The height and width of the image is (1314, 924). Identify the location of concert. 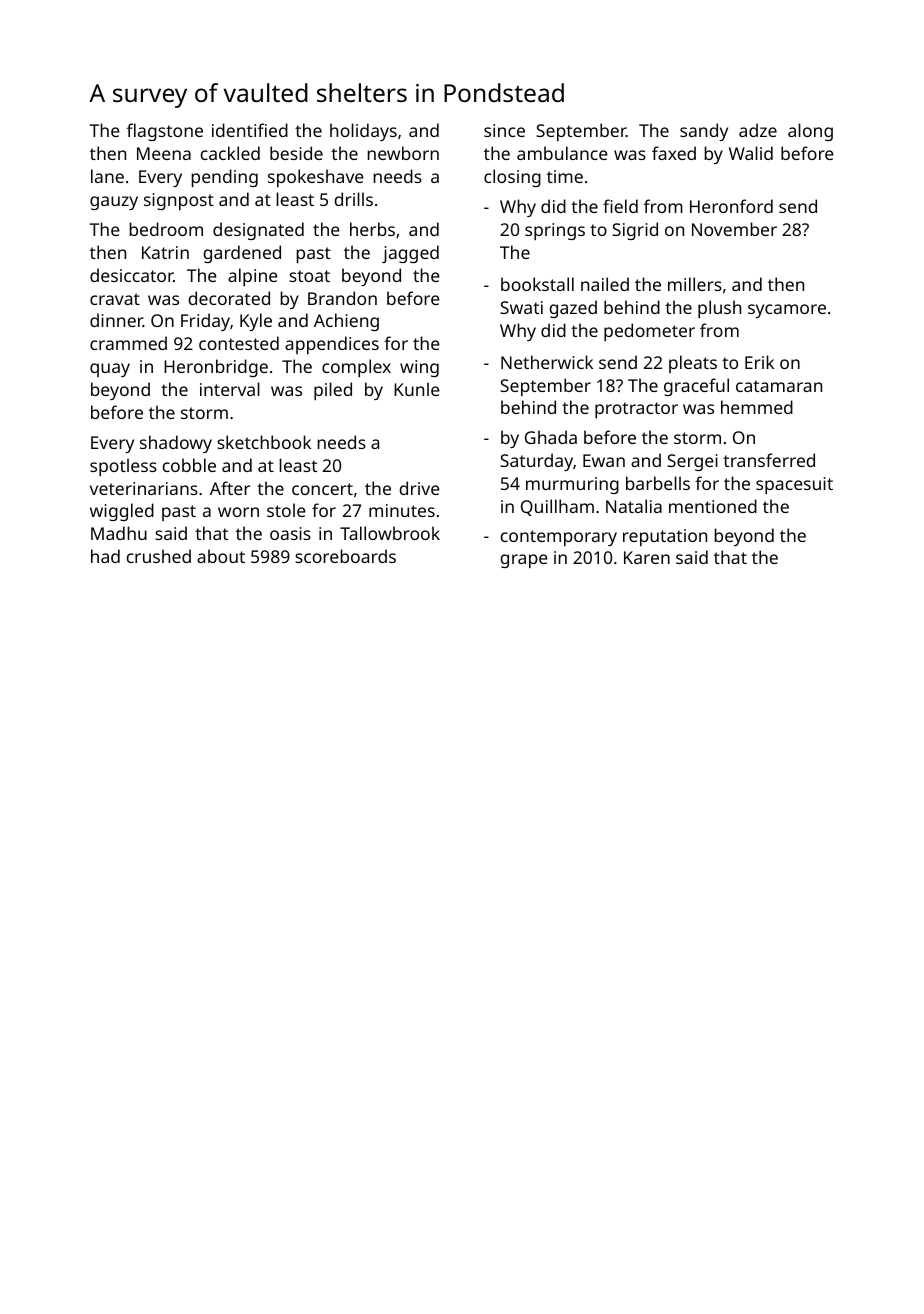
(322, 489).
